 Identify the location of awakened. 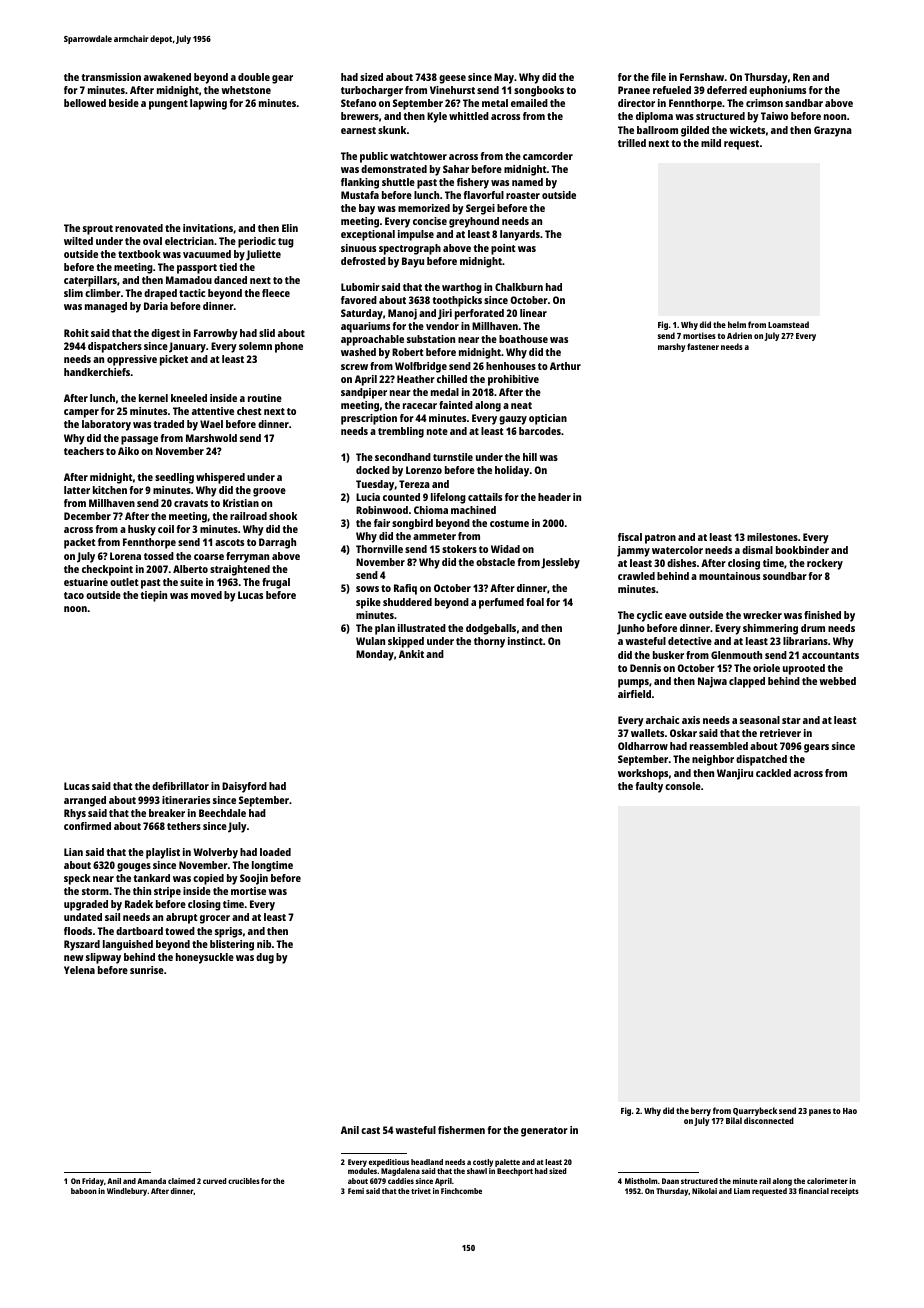
(167, 77).
